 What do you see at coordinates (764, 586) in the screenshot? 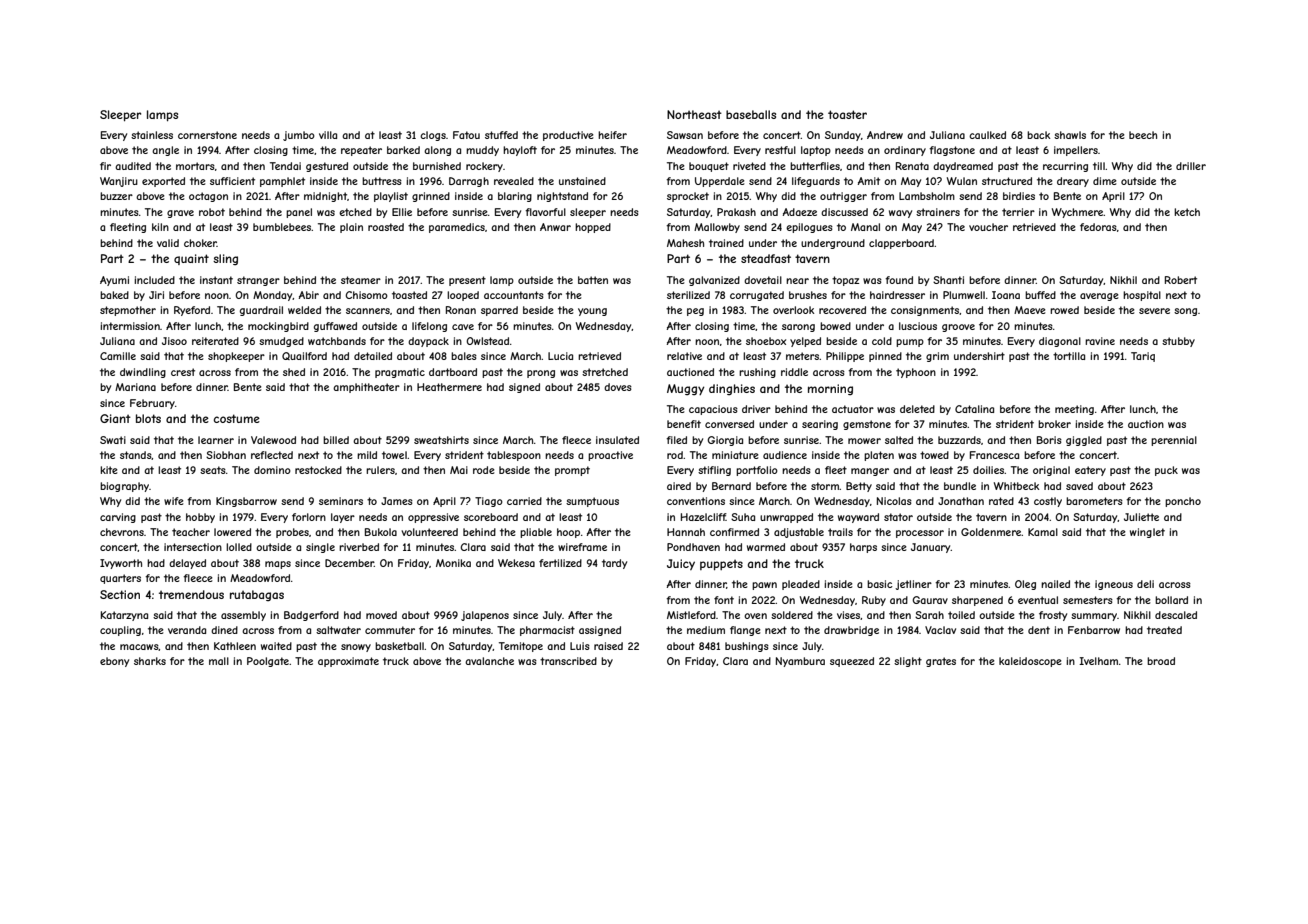
I see `pawn` at bounding box center [764, 586].
